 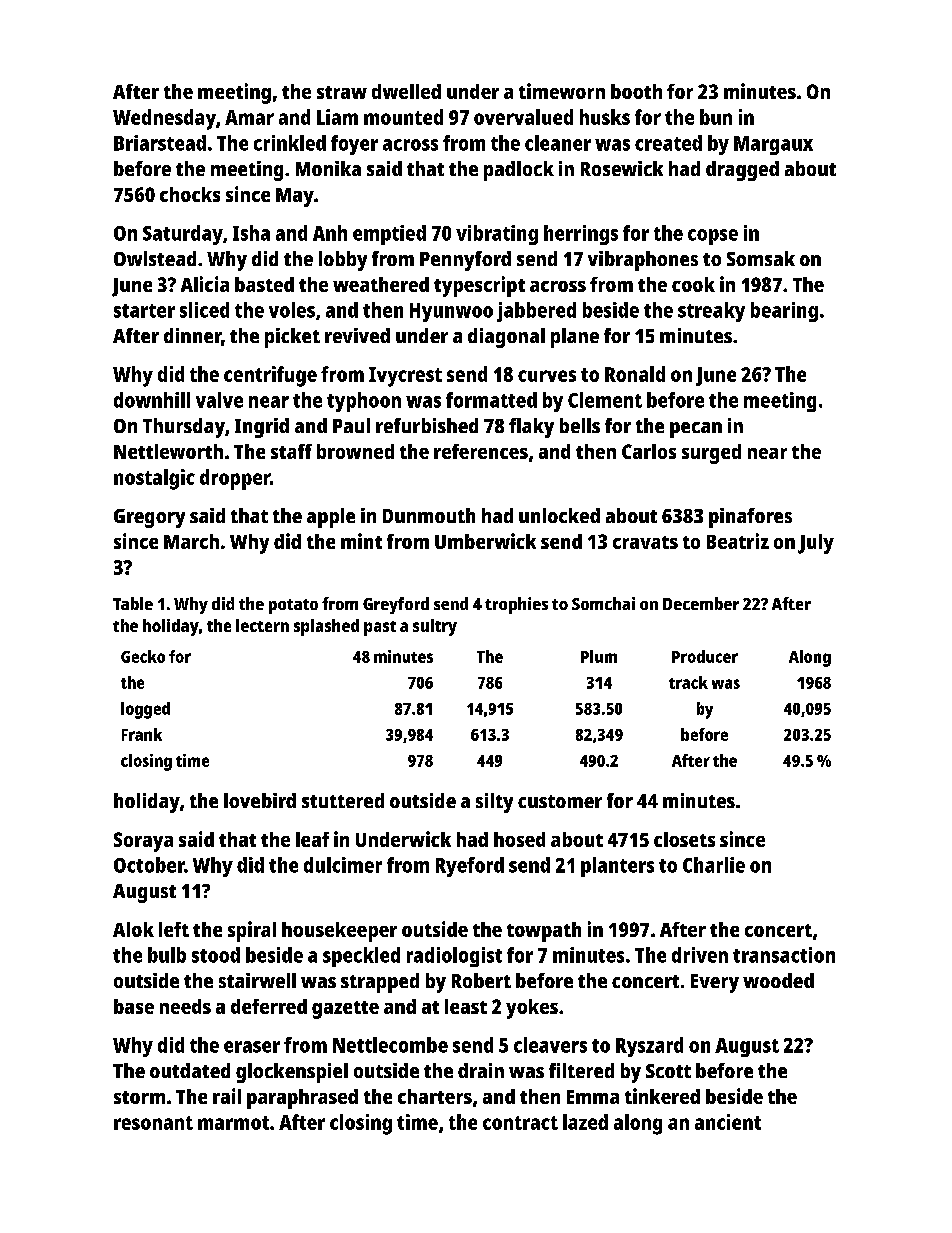 I want to click on Table, so click(x=133, y=603).
